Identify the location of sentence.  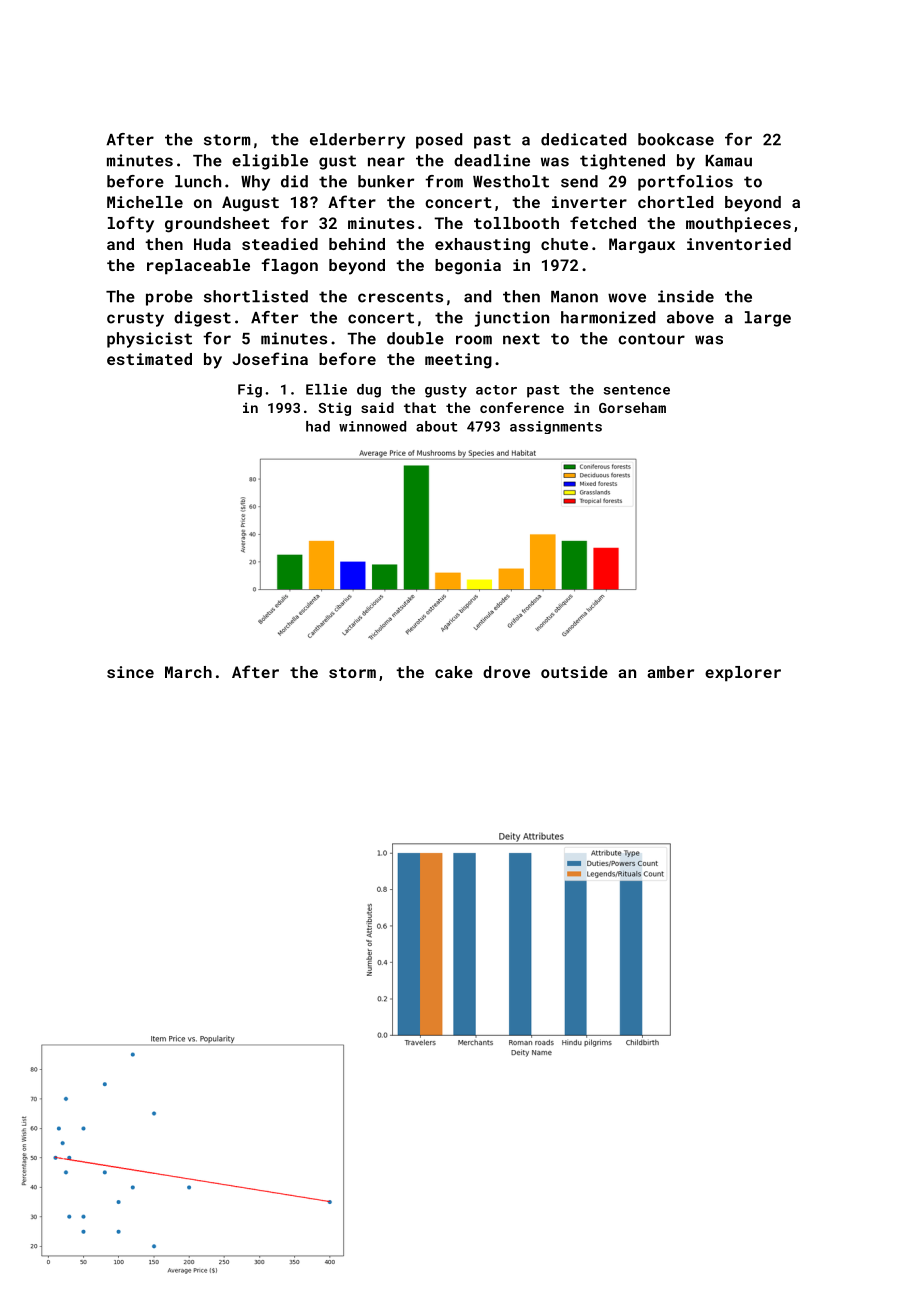
(636, 390).
